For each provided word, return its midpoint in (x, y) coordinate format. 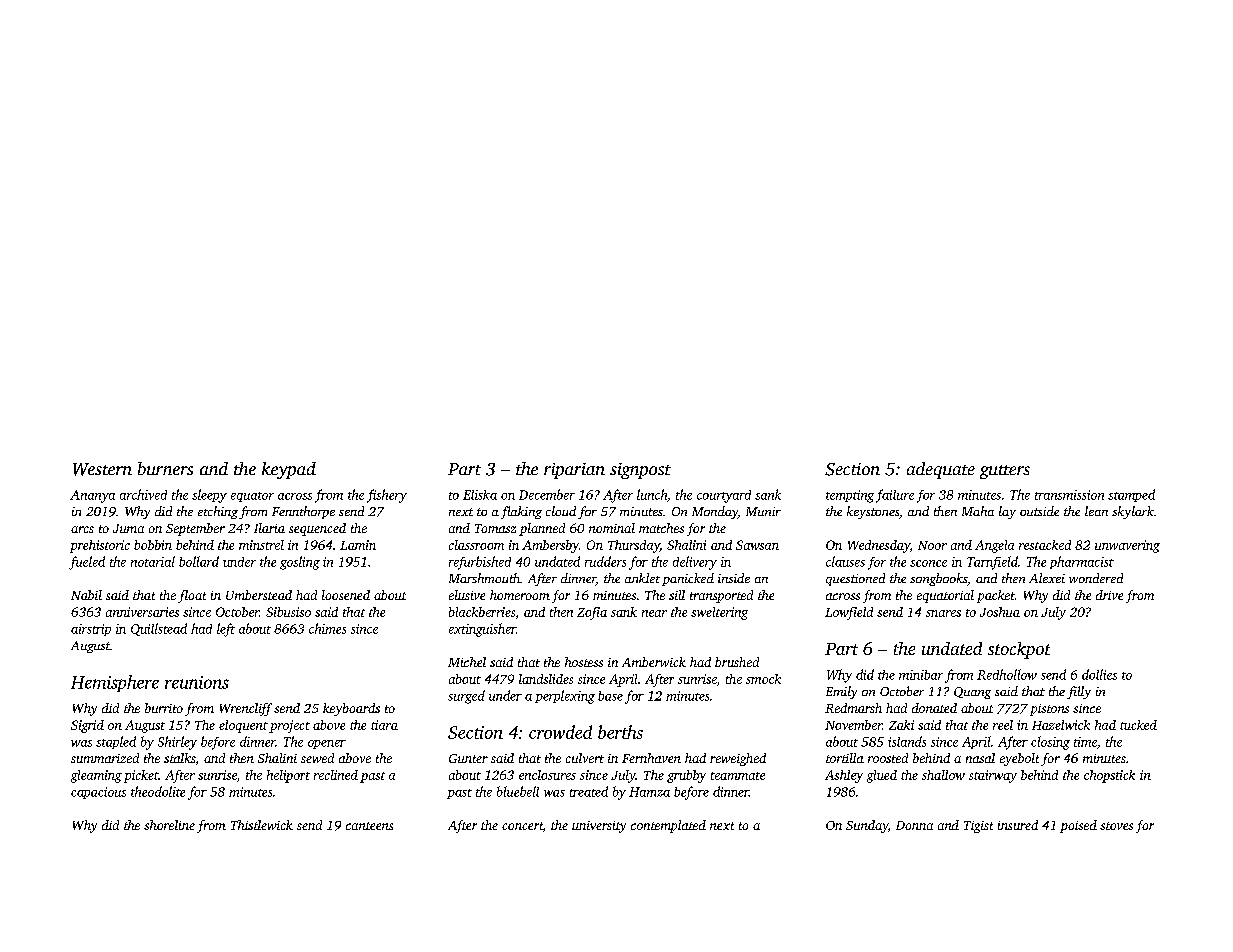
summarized (105, 758)
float (192, 596)
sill (677, 595)
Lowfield (849, 613)
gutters (1005, 472)
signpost (640, 471)
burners (165, 468)
